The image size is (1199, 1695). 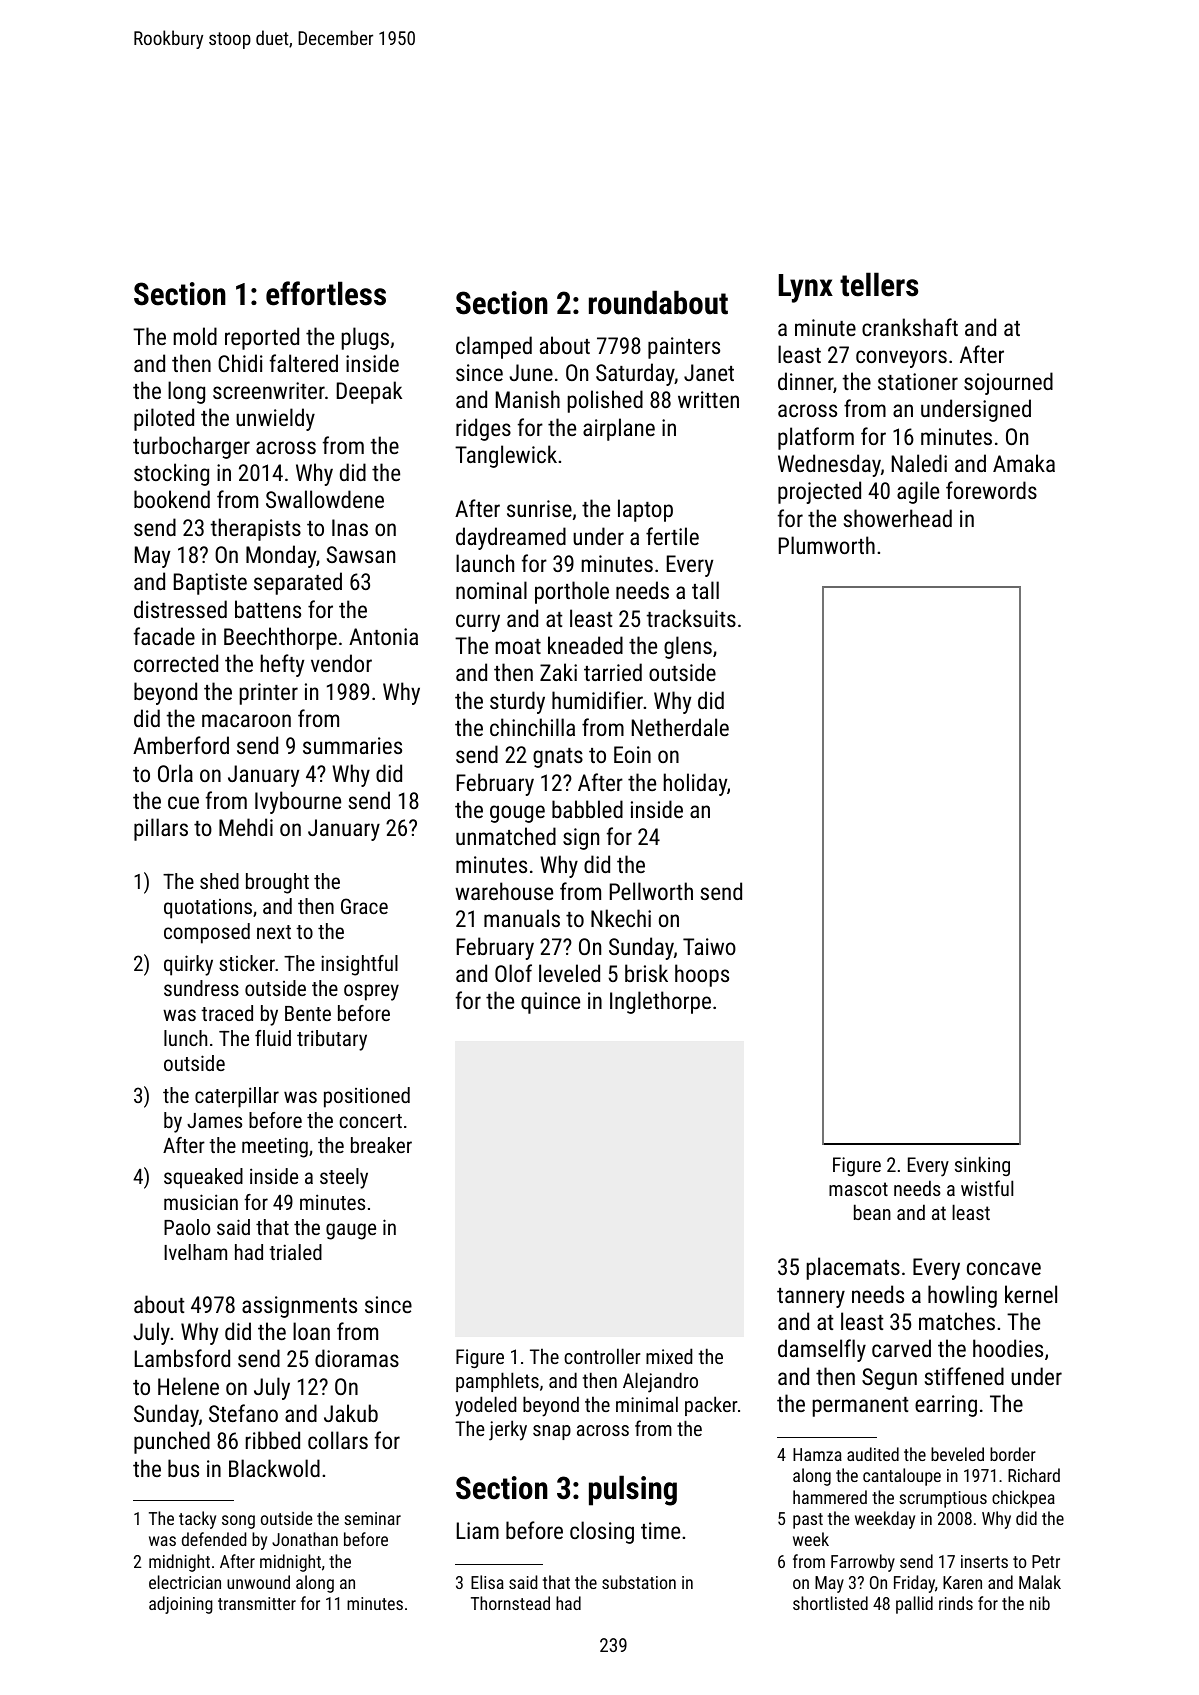 I want to click on hoops, so click(x=702, y=975).
